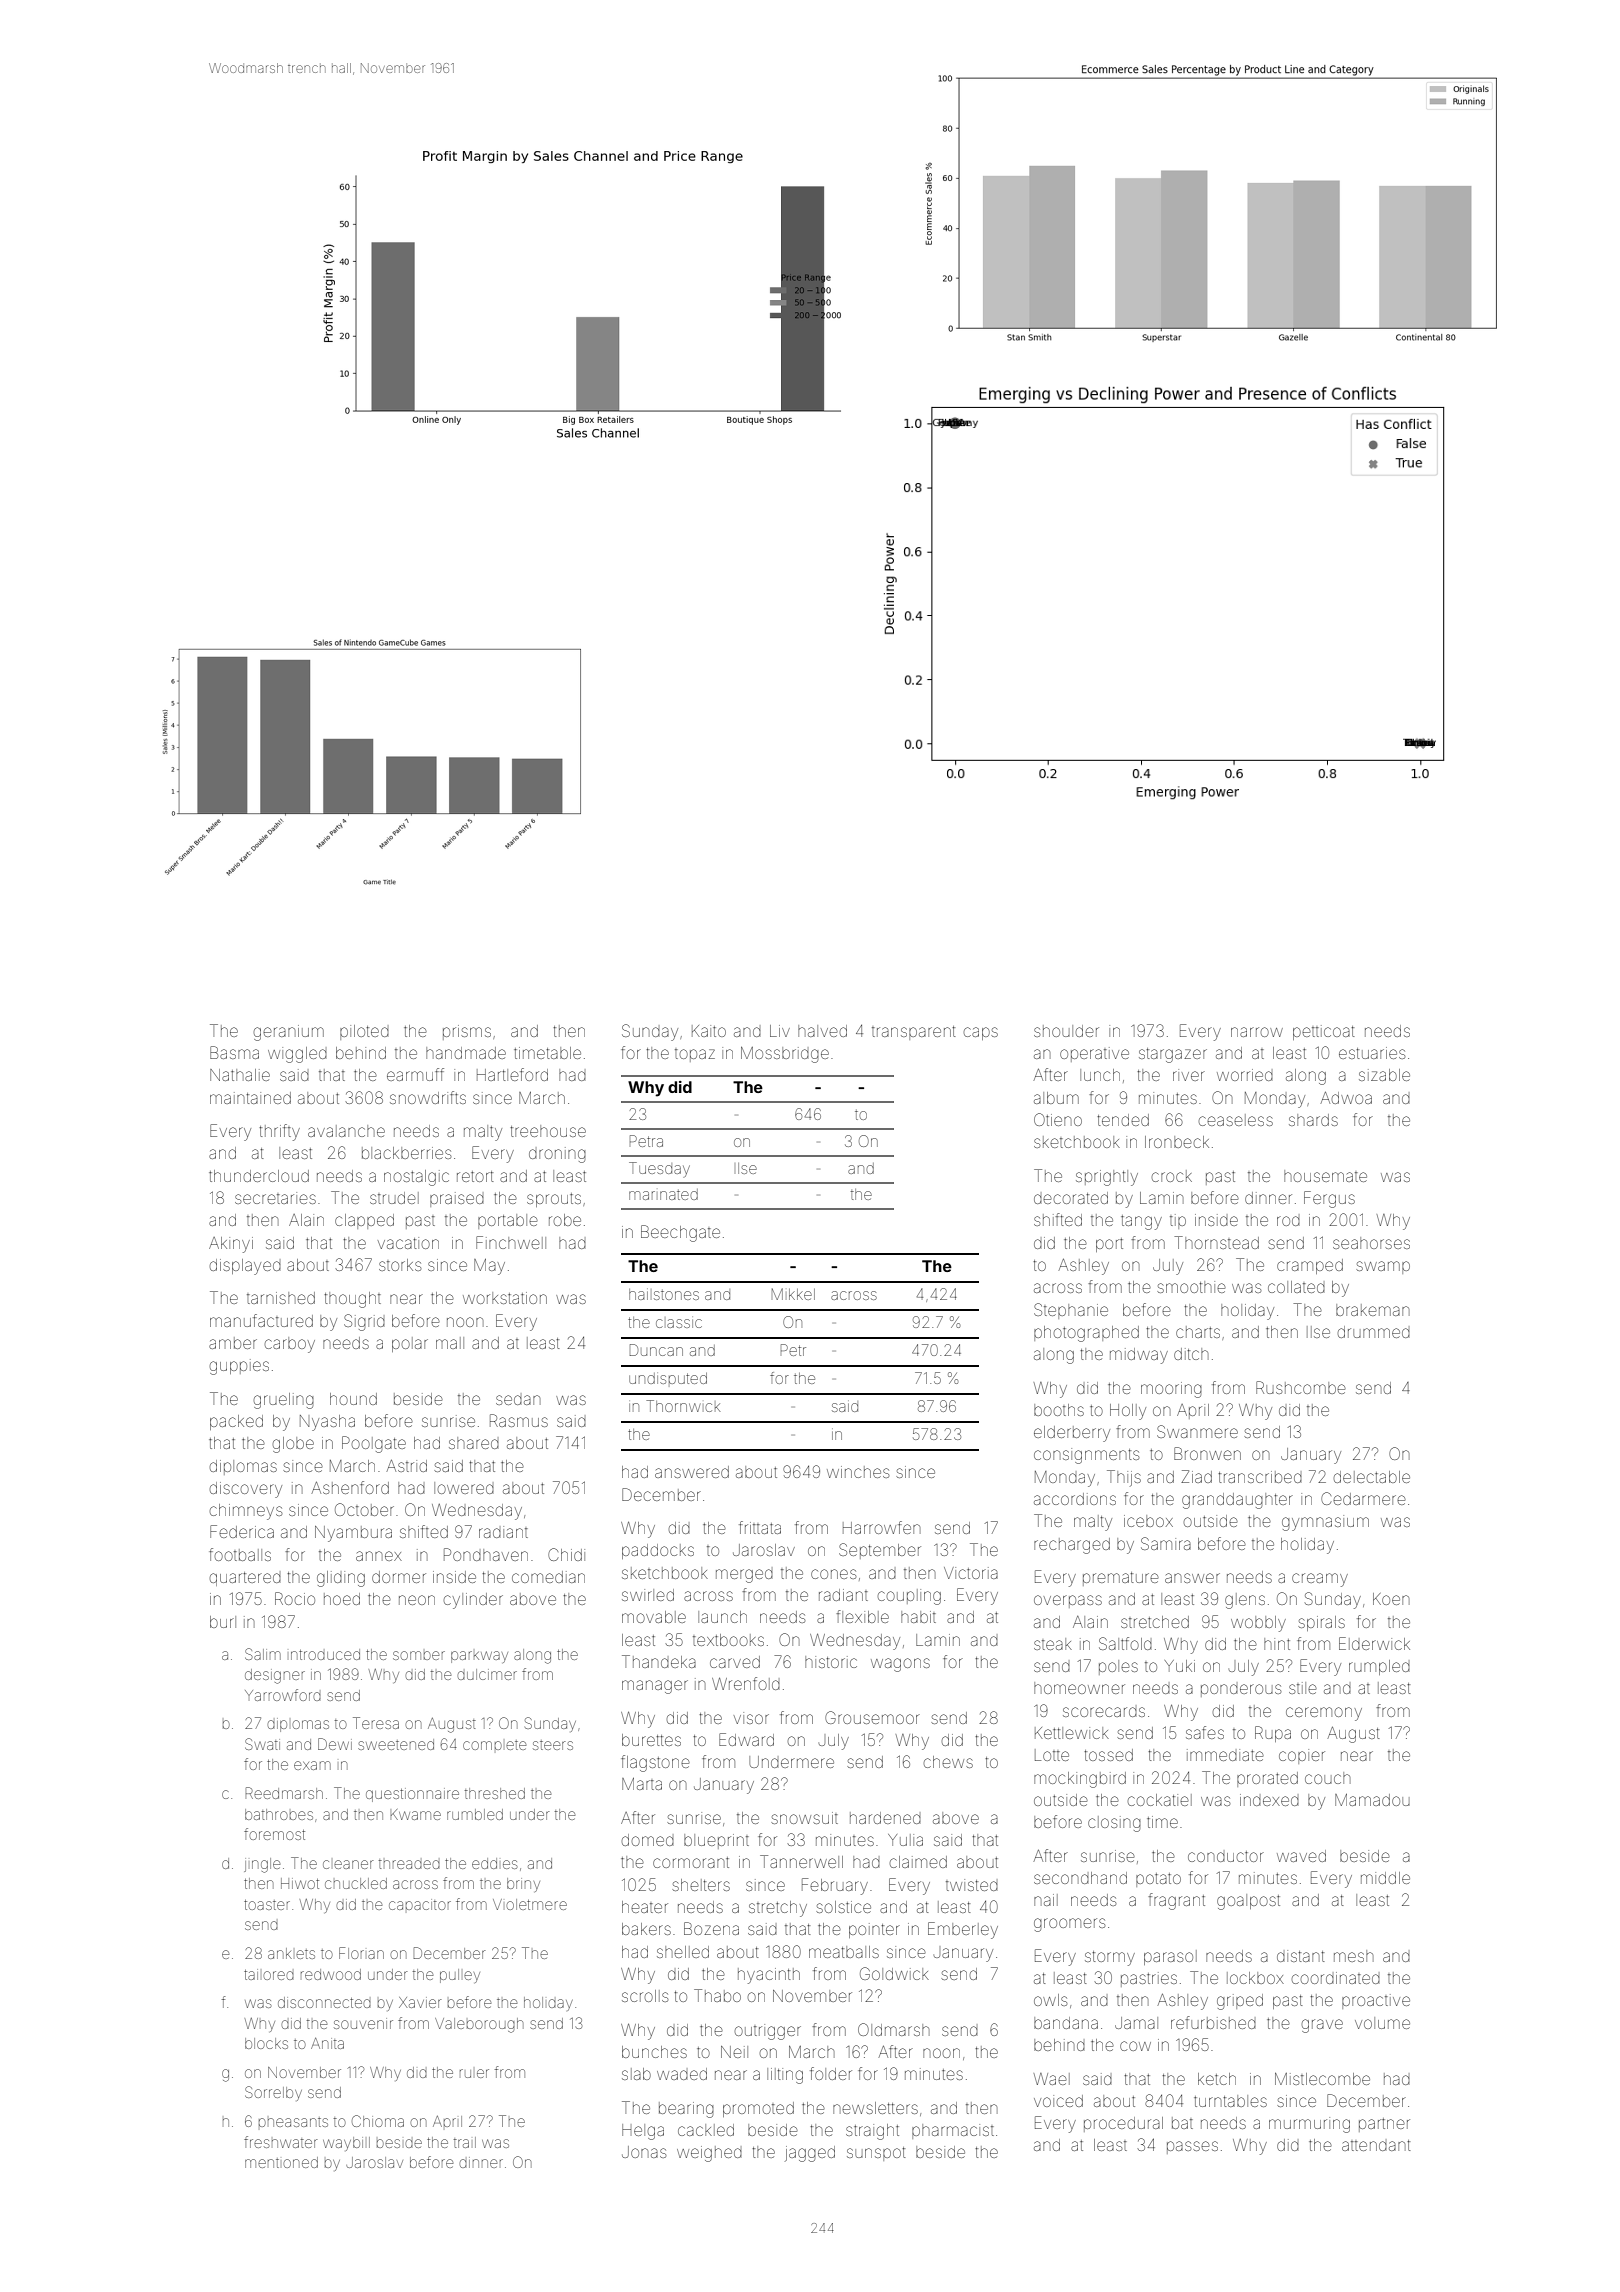  What do you see at coordinates (1123, 1120) in the page?
I see `tended` at bounding box center [1123, 1120].
